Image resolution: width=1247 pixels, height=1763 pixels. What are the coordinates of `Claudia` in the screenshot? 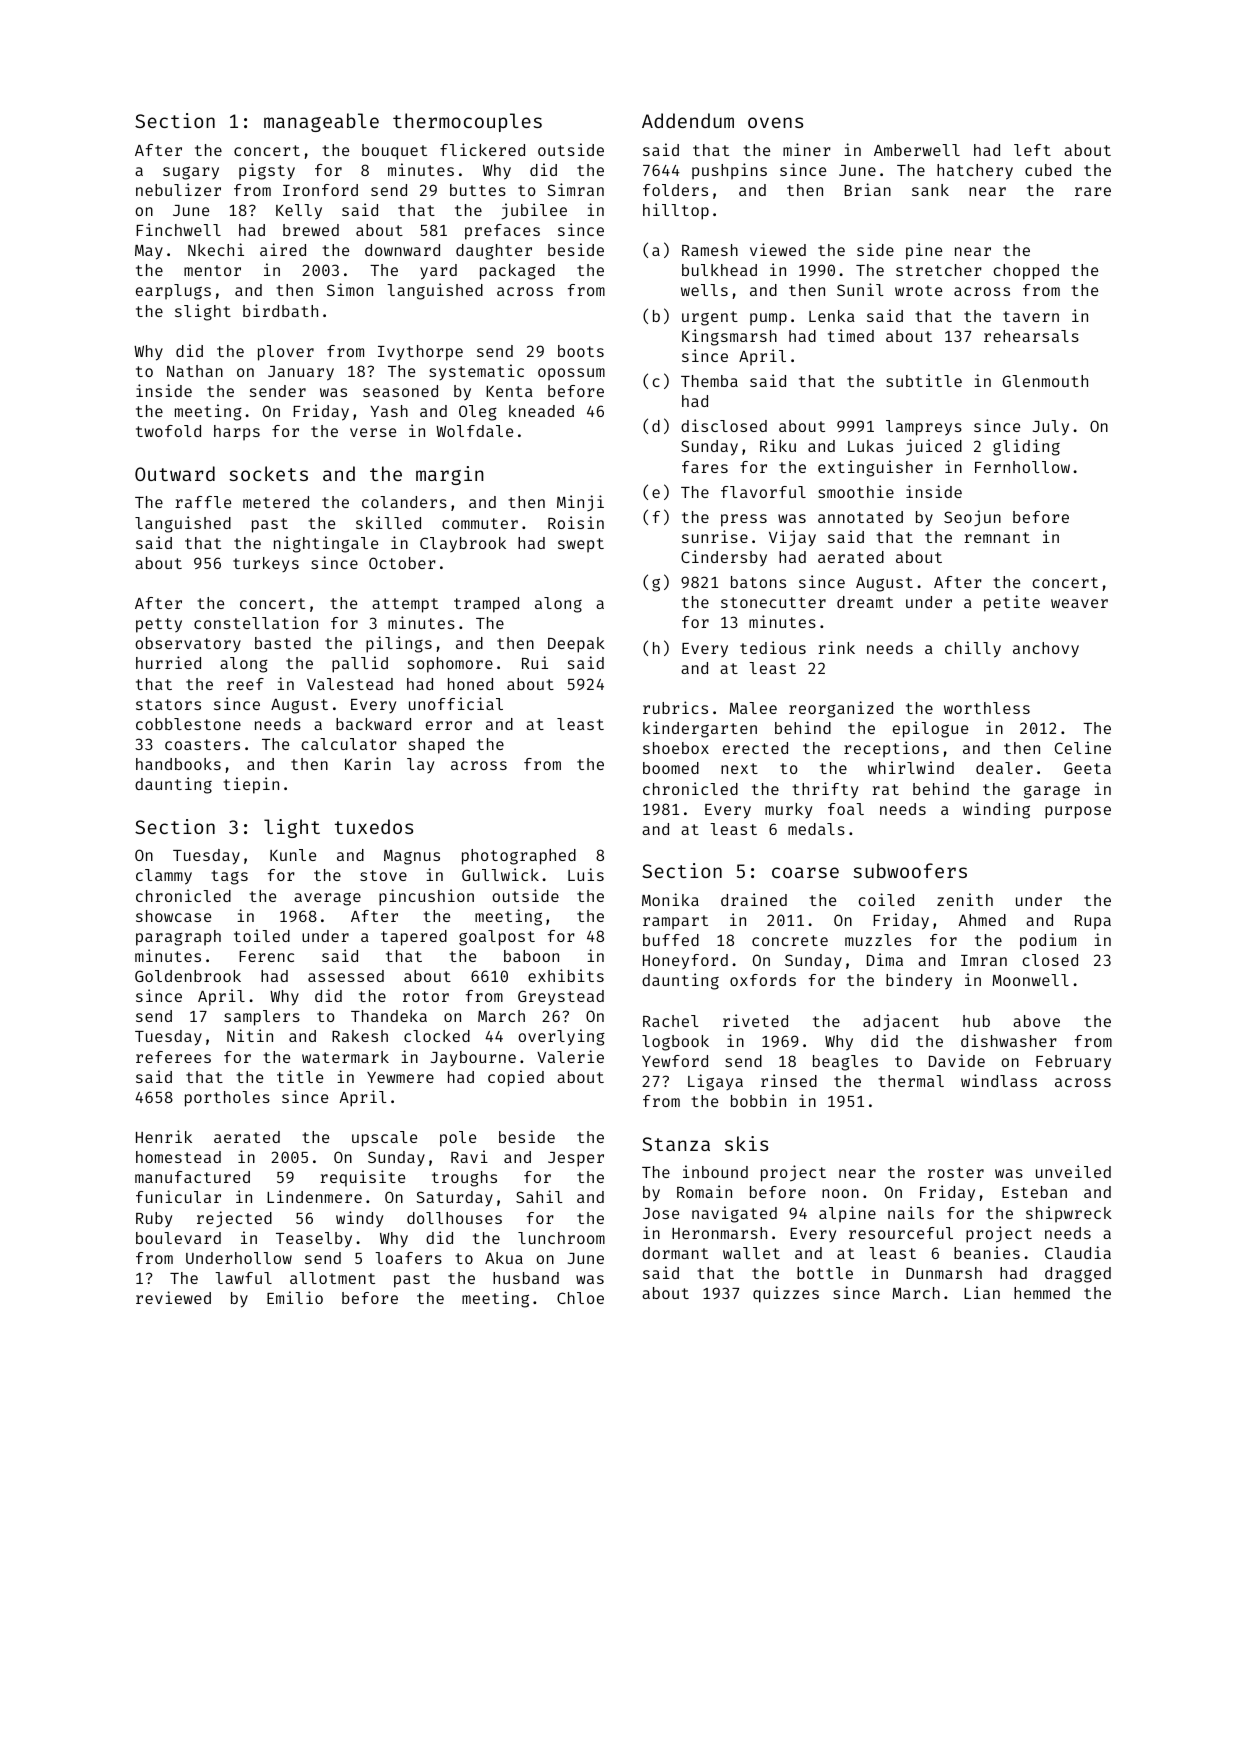 It's located at (1078, 1252).
